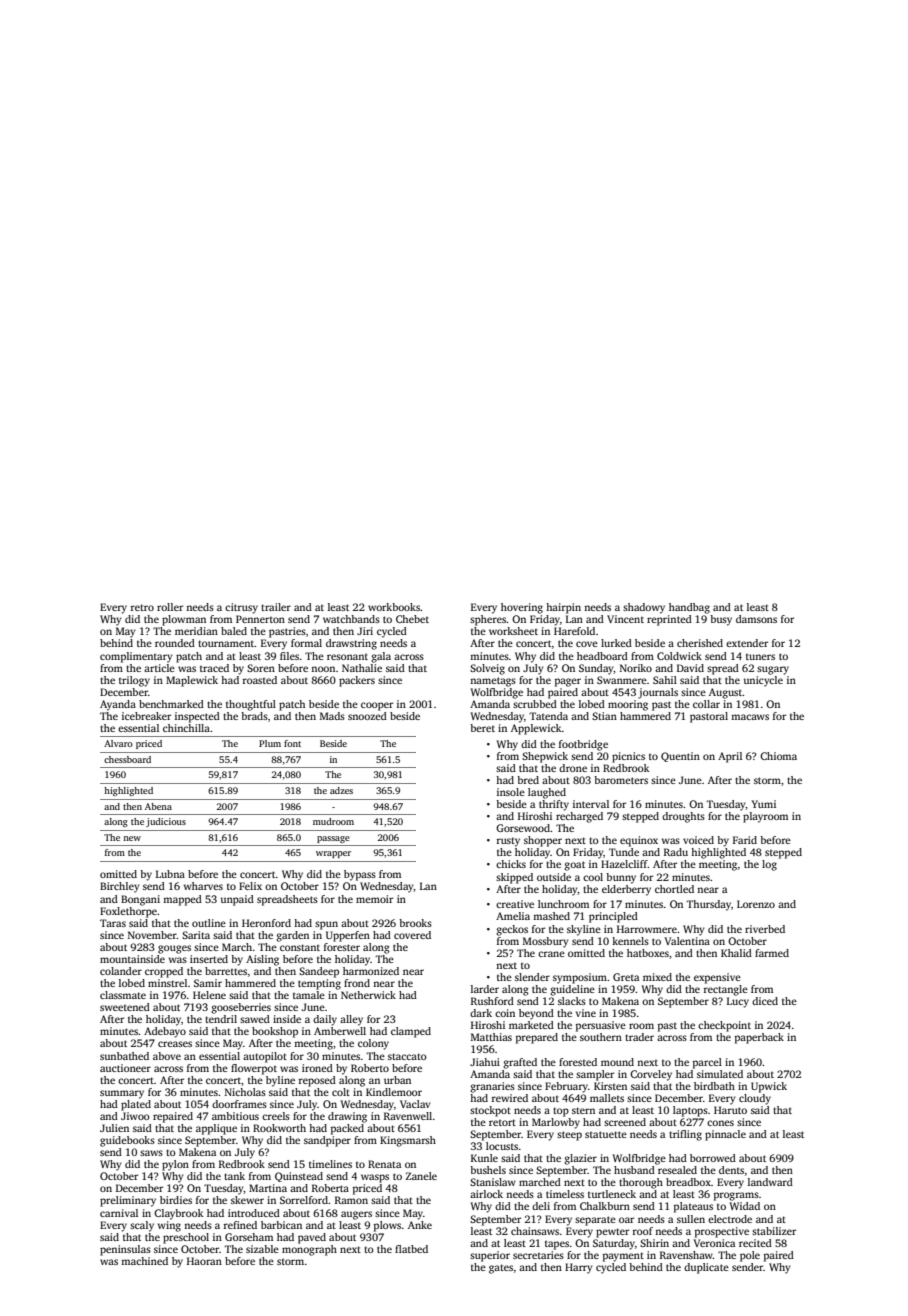 The width and height of the image is (908, 1316). I want to click on retro, so click(142, 607).
